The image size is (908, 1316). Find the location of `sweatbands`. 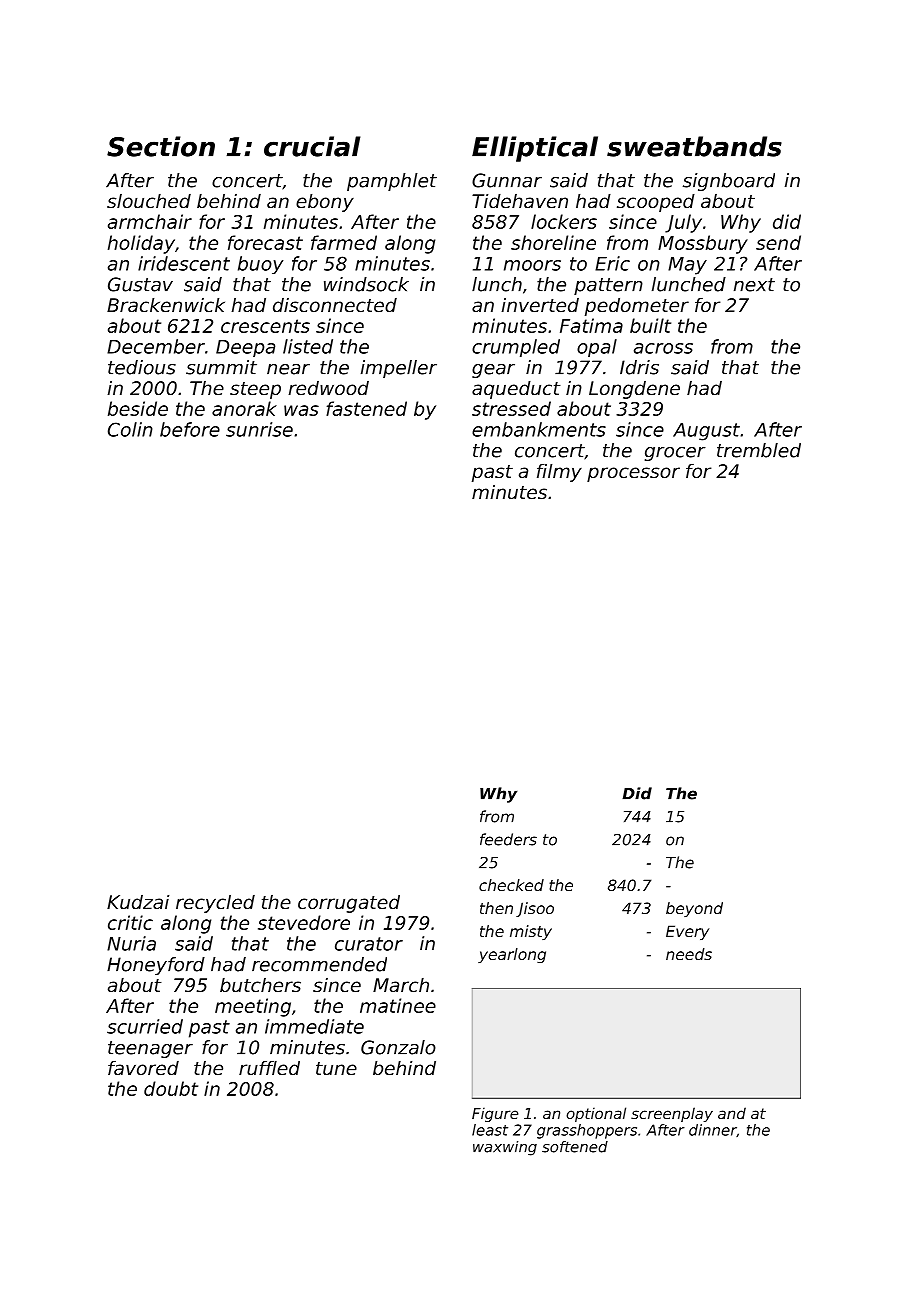

sweatbands is located at coordinates (694, 146).
